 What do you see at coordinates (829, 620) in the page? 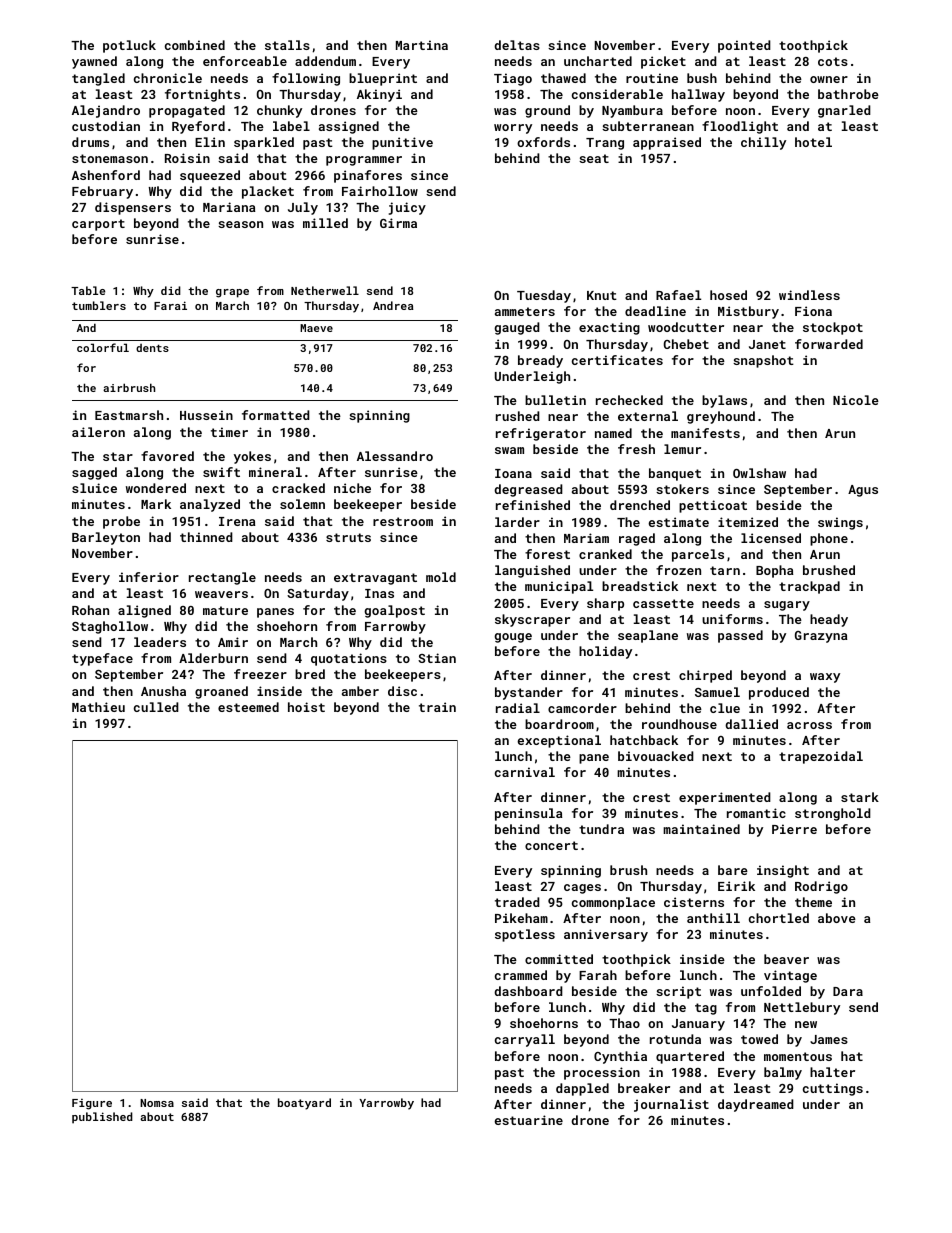
I see `heady` at bounding box center [829, 620].
